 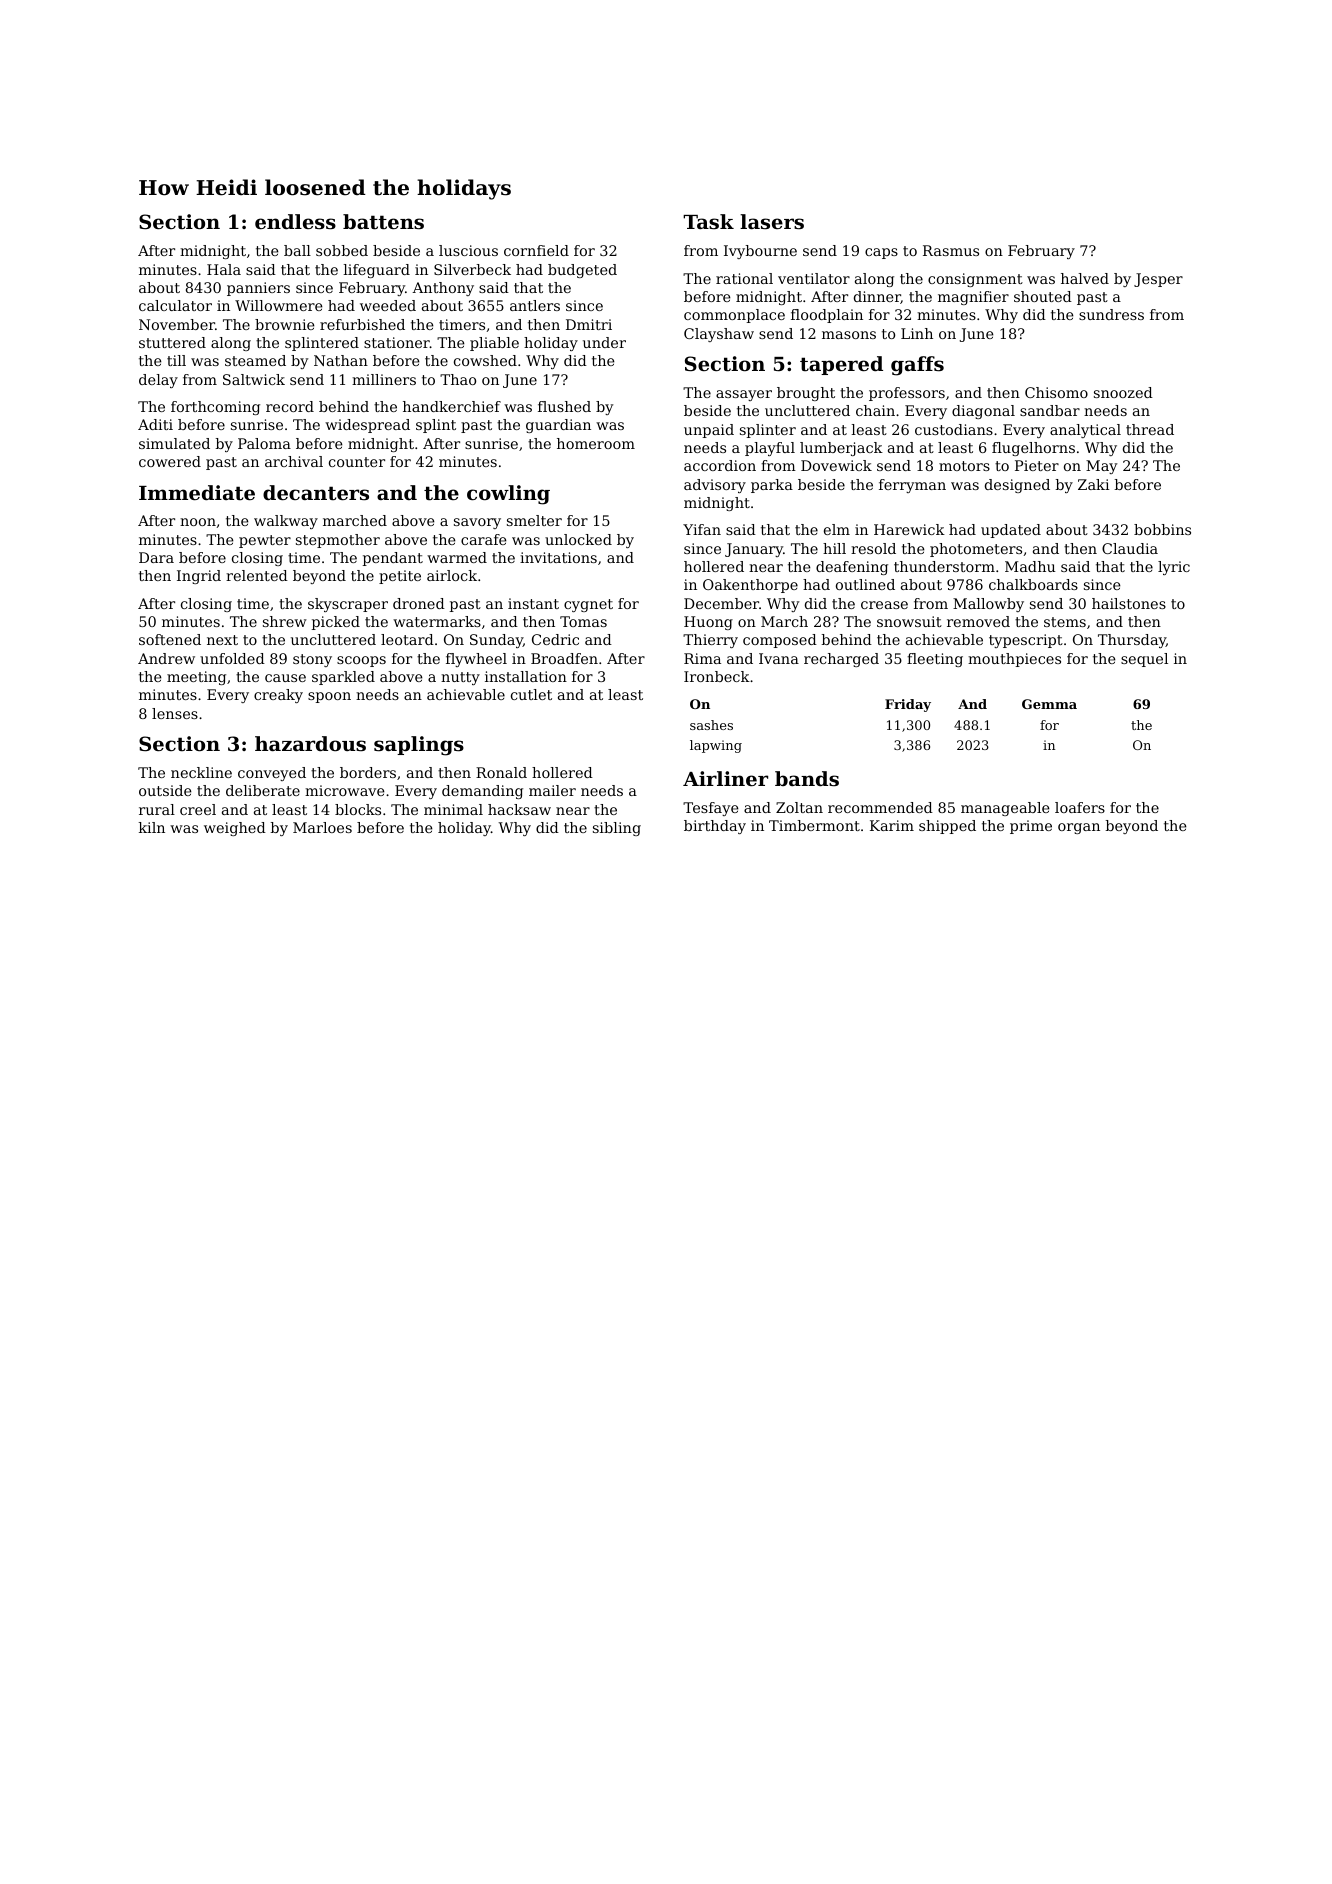 What do you see at coordinates (807, 778) in the image?
I see `bands` at bounding box center [807, 778].
